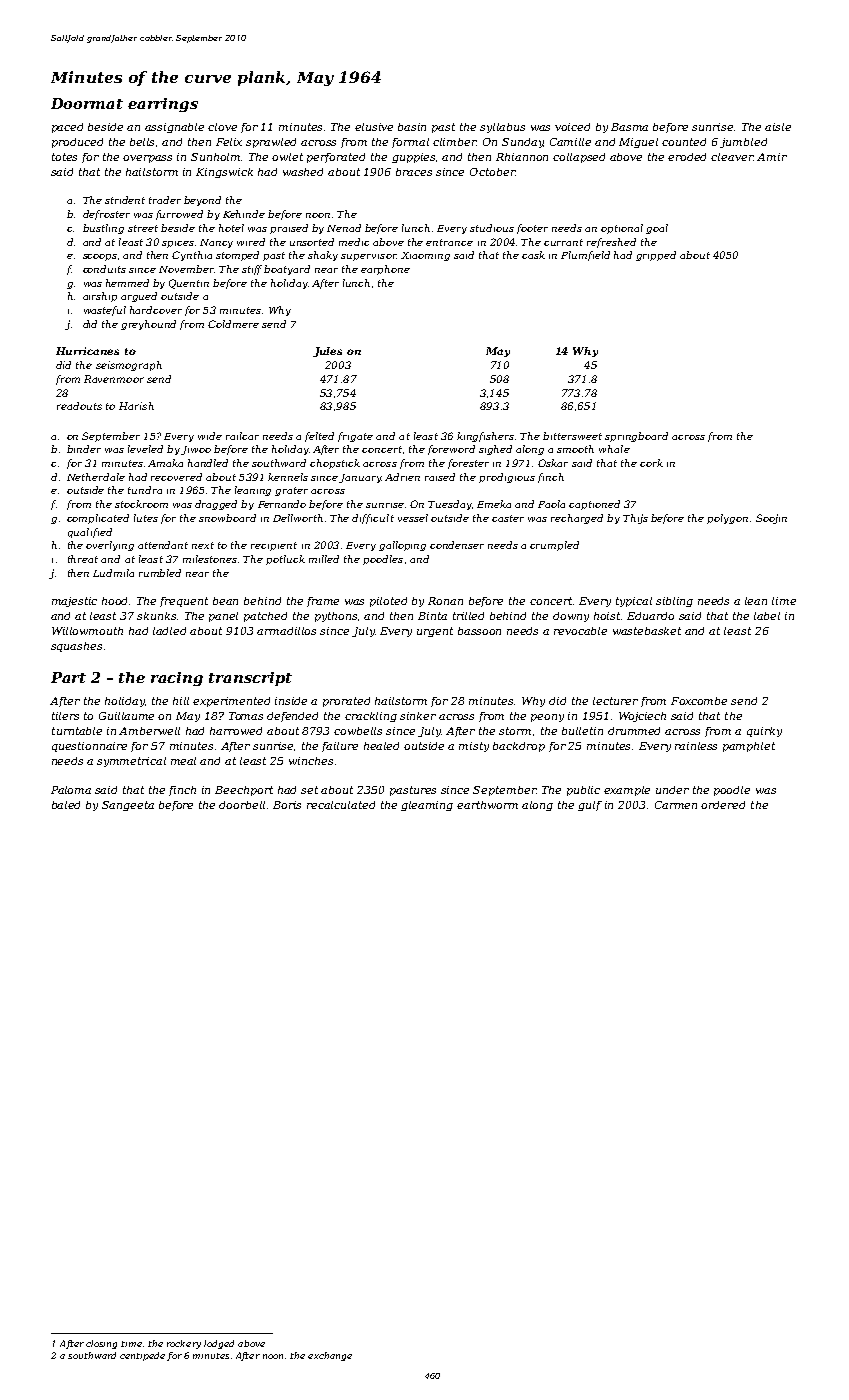  What do you see at coordinates (142, 1356) in the screenshot?
I see `centipede` at bounding box center [142, 1356].
